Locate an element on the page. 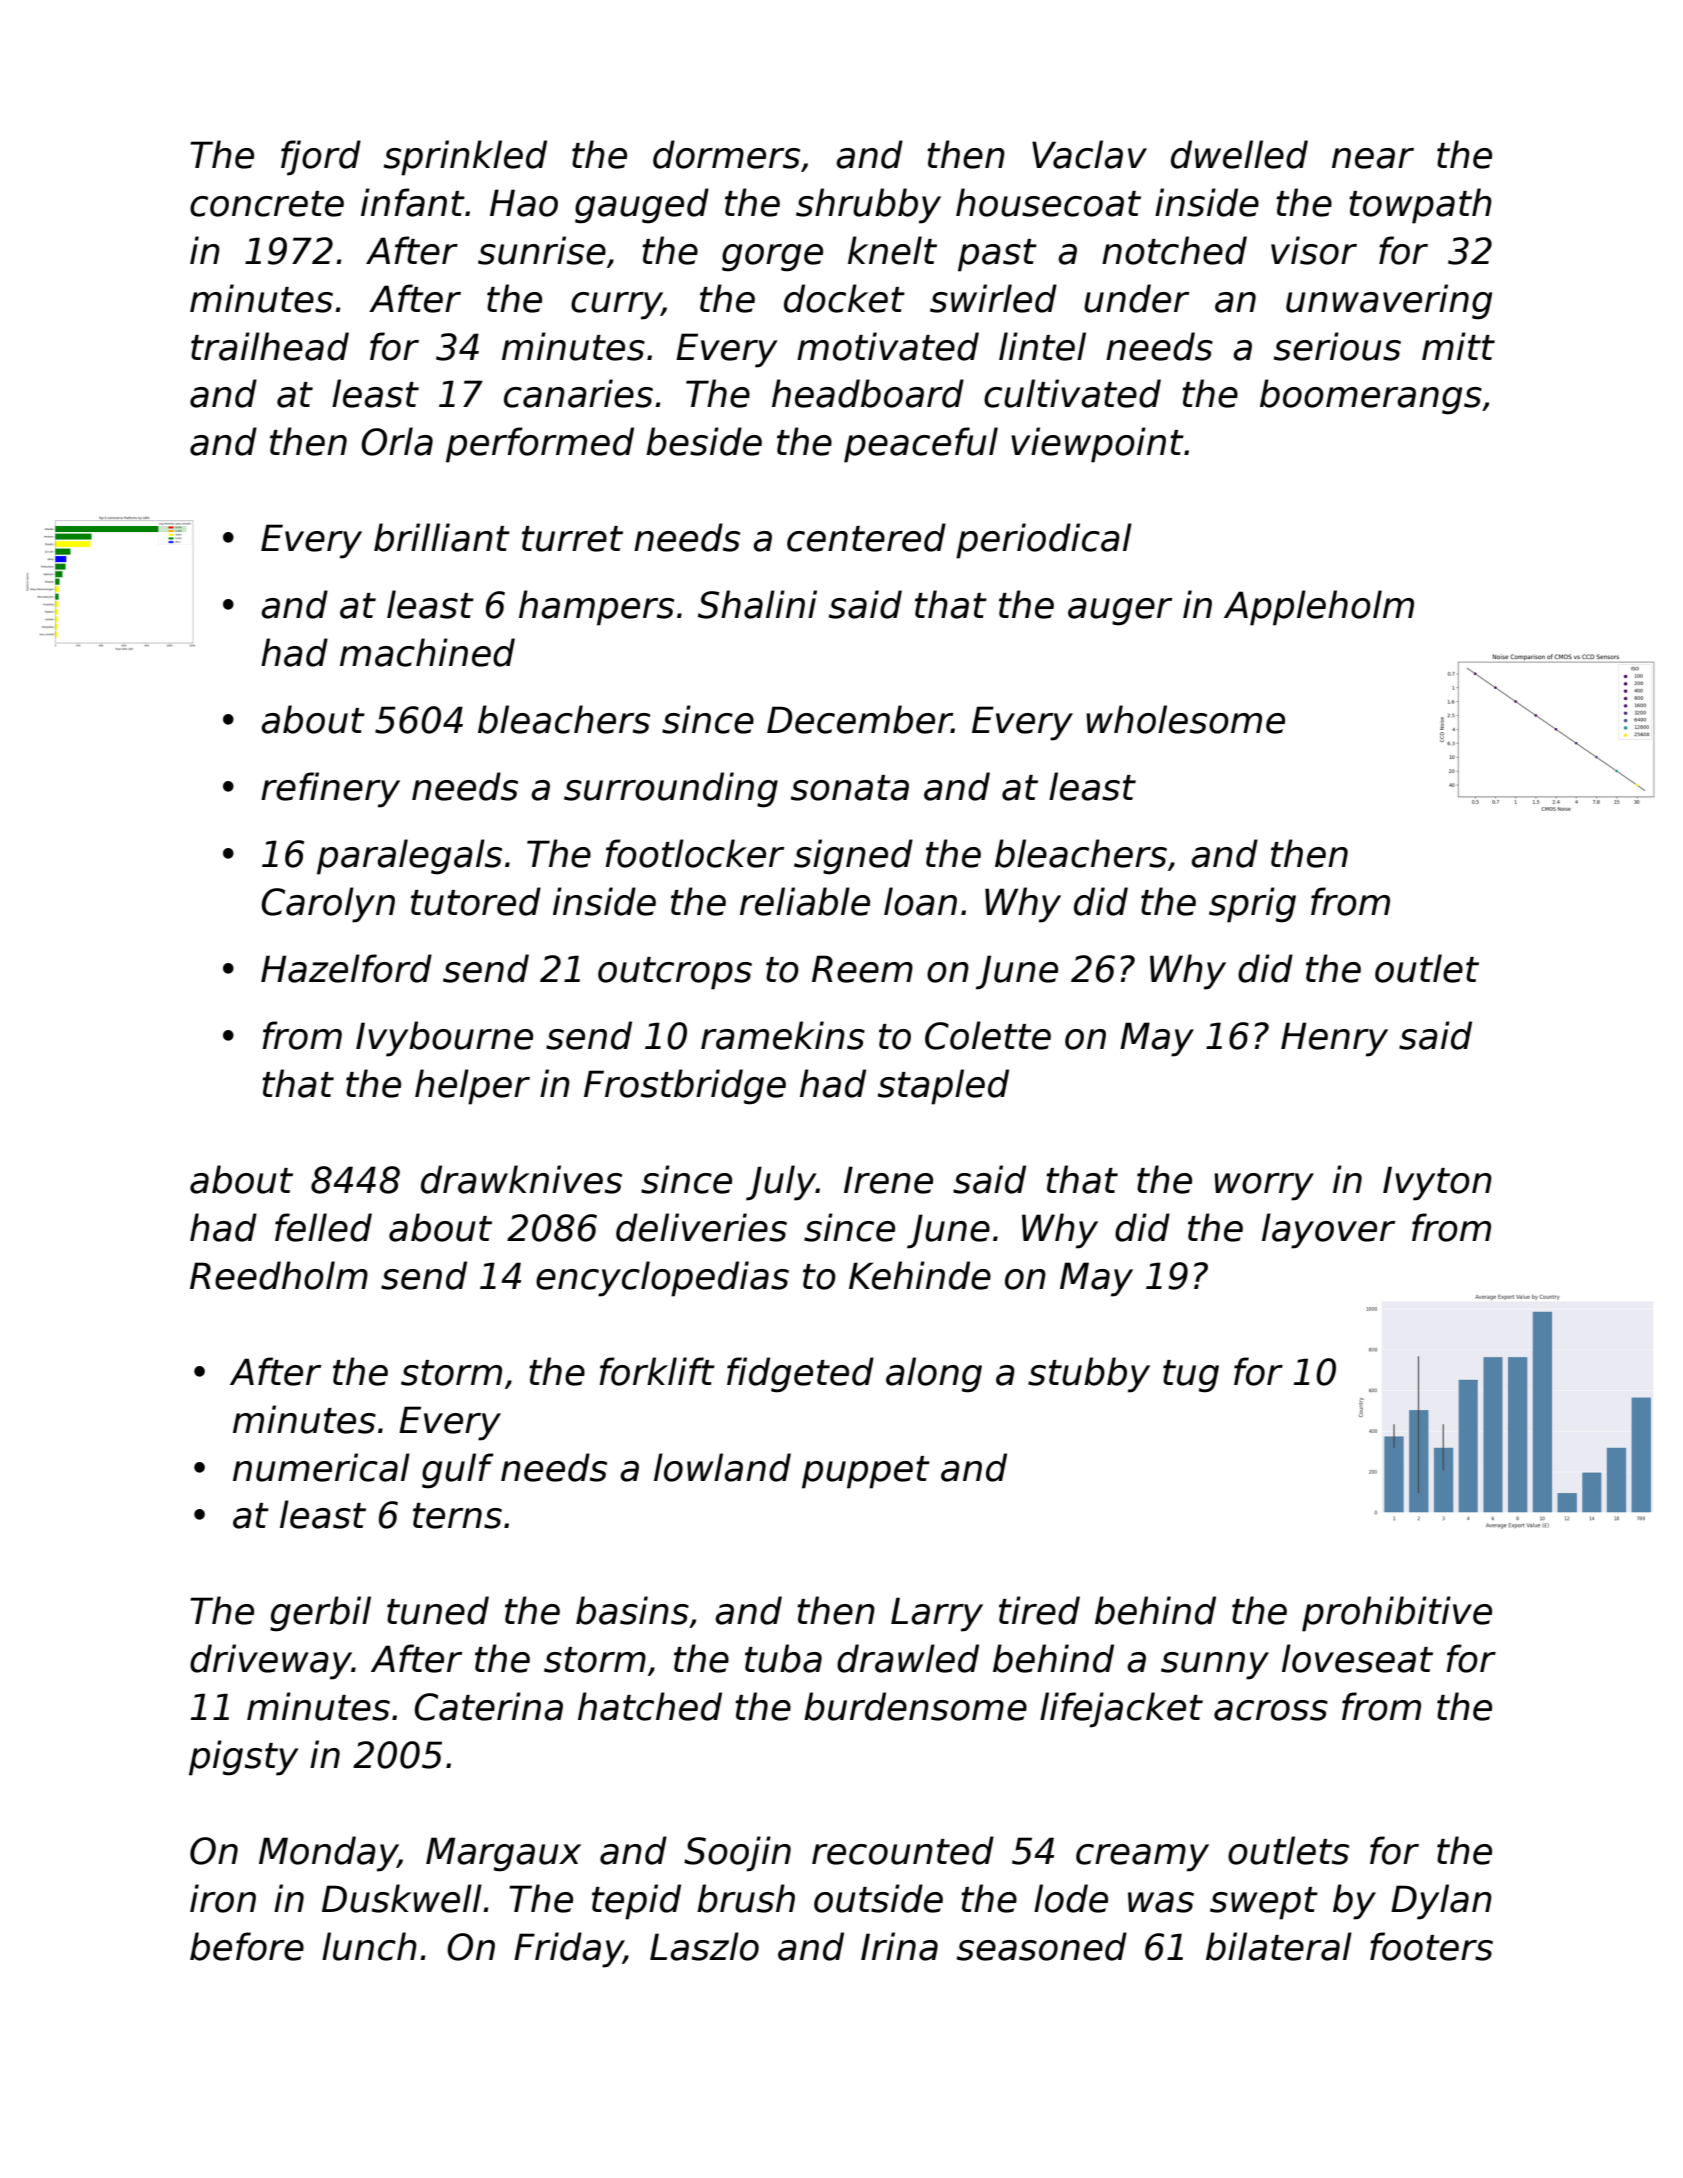 This image has height=2178, width=1683. sprinkled is located at coordinates (465, 158).
